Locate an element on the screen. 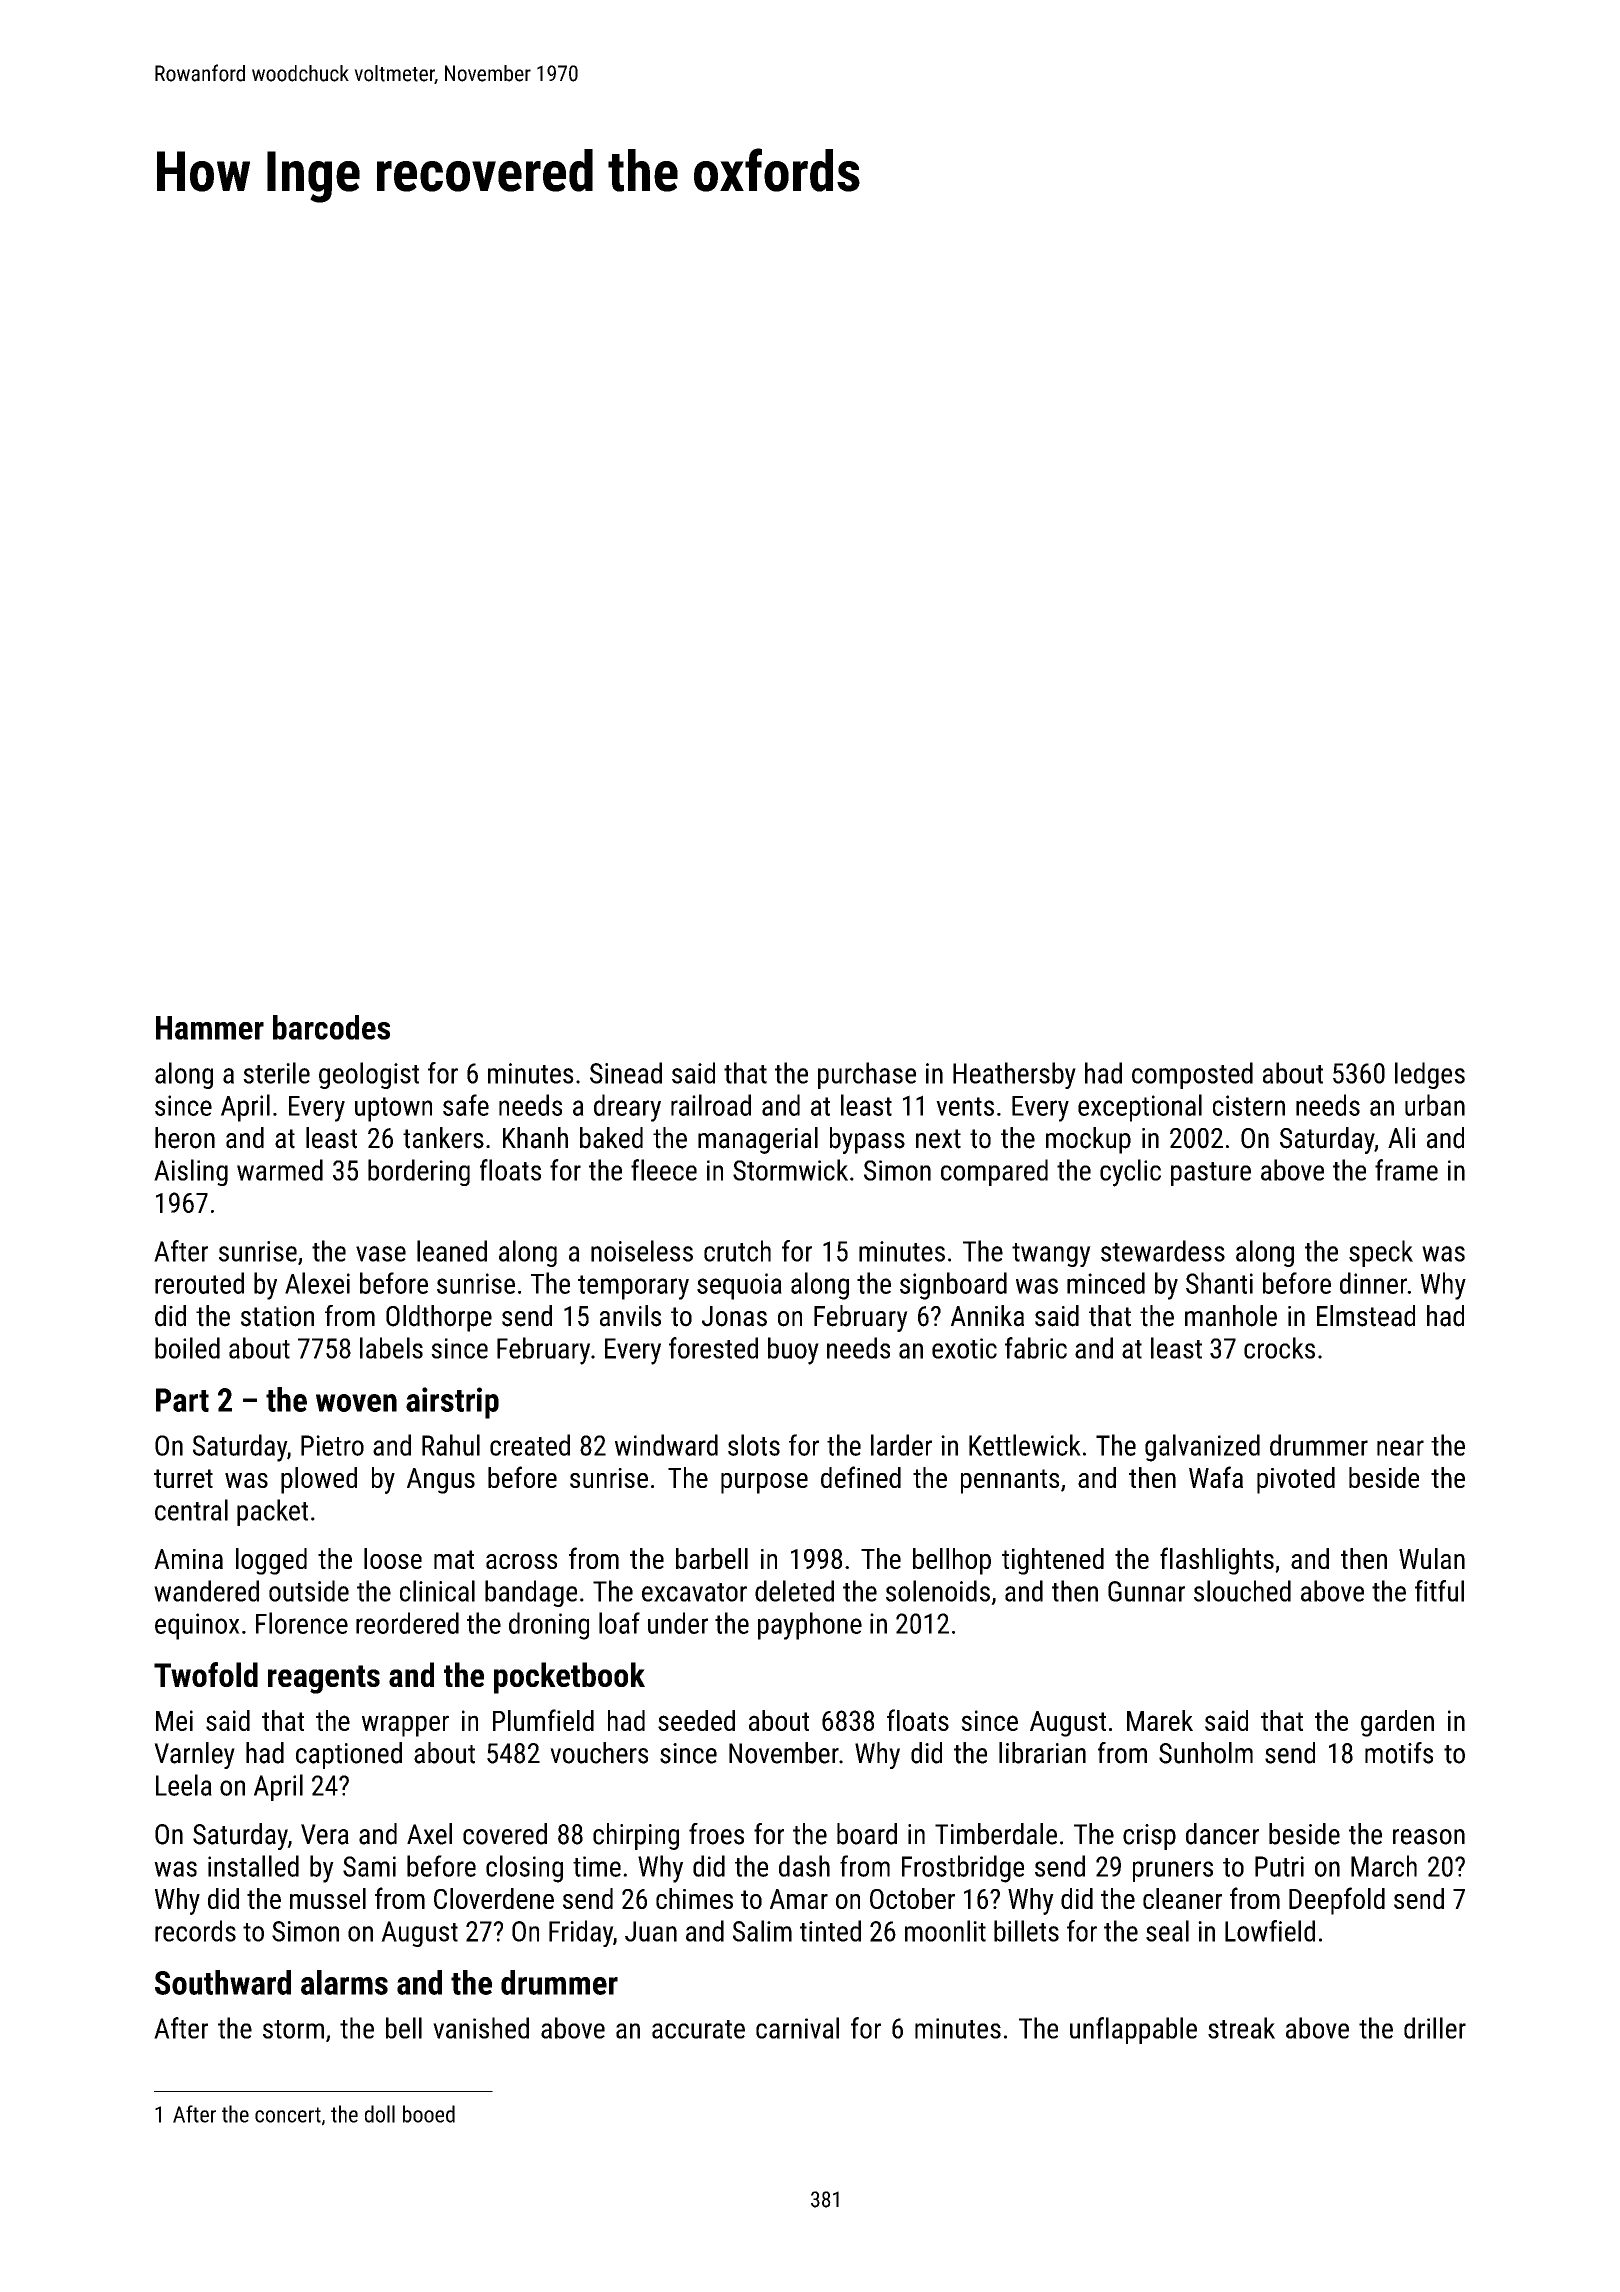  Axel is located at coordinates (429, 1834).
